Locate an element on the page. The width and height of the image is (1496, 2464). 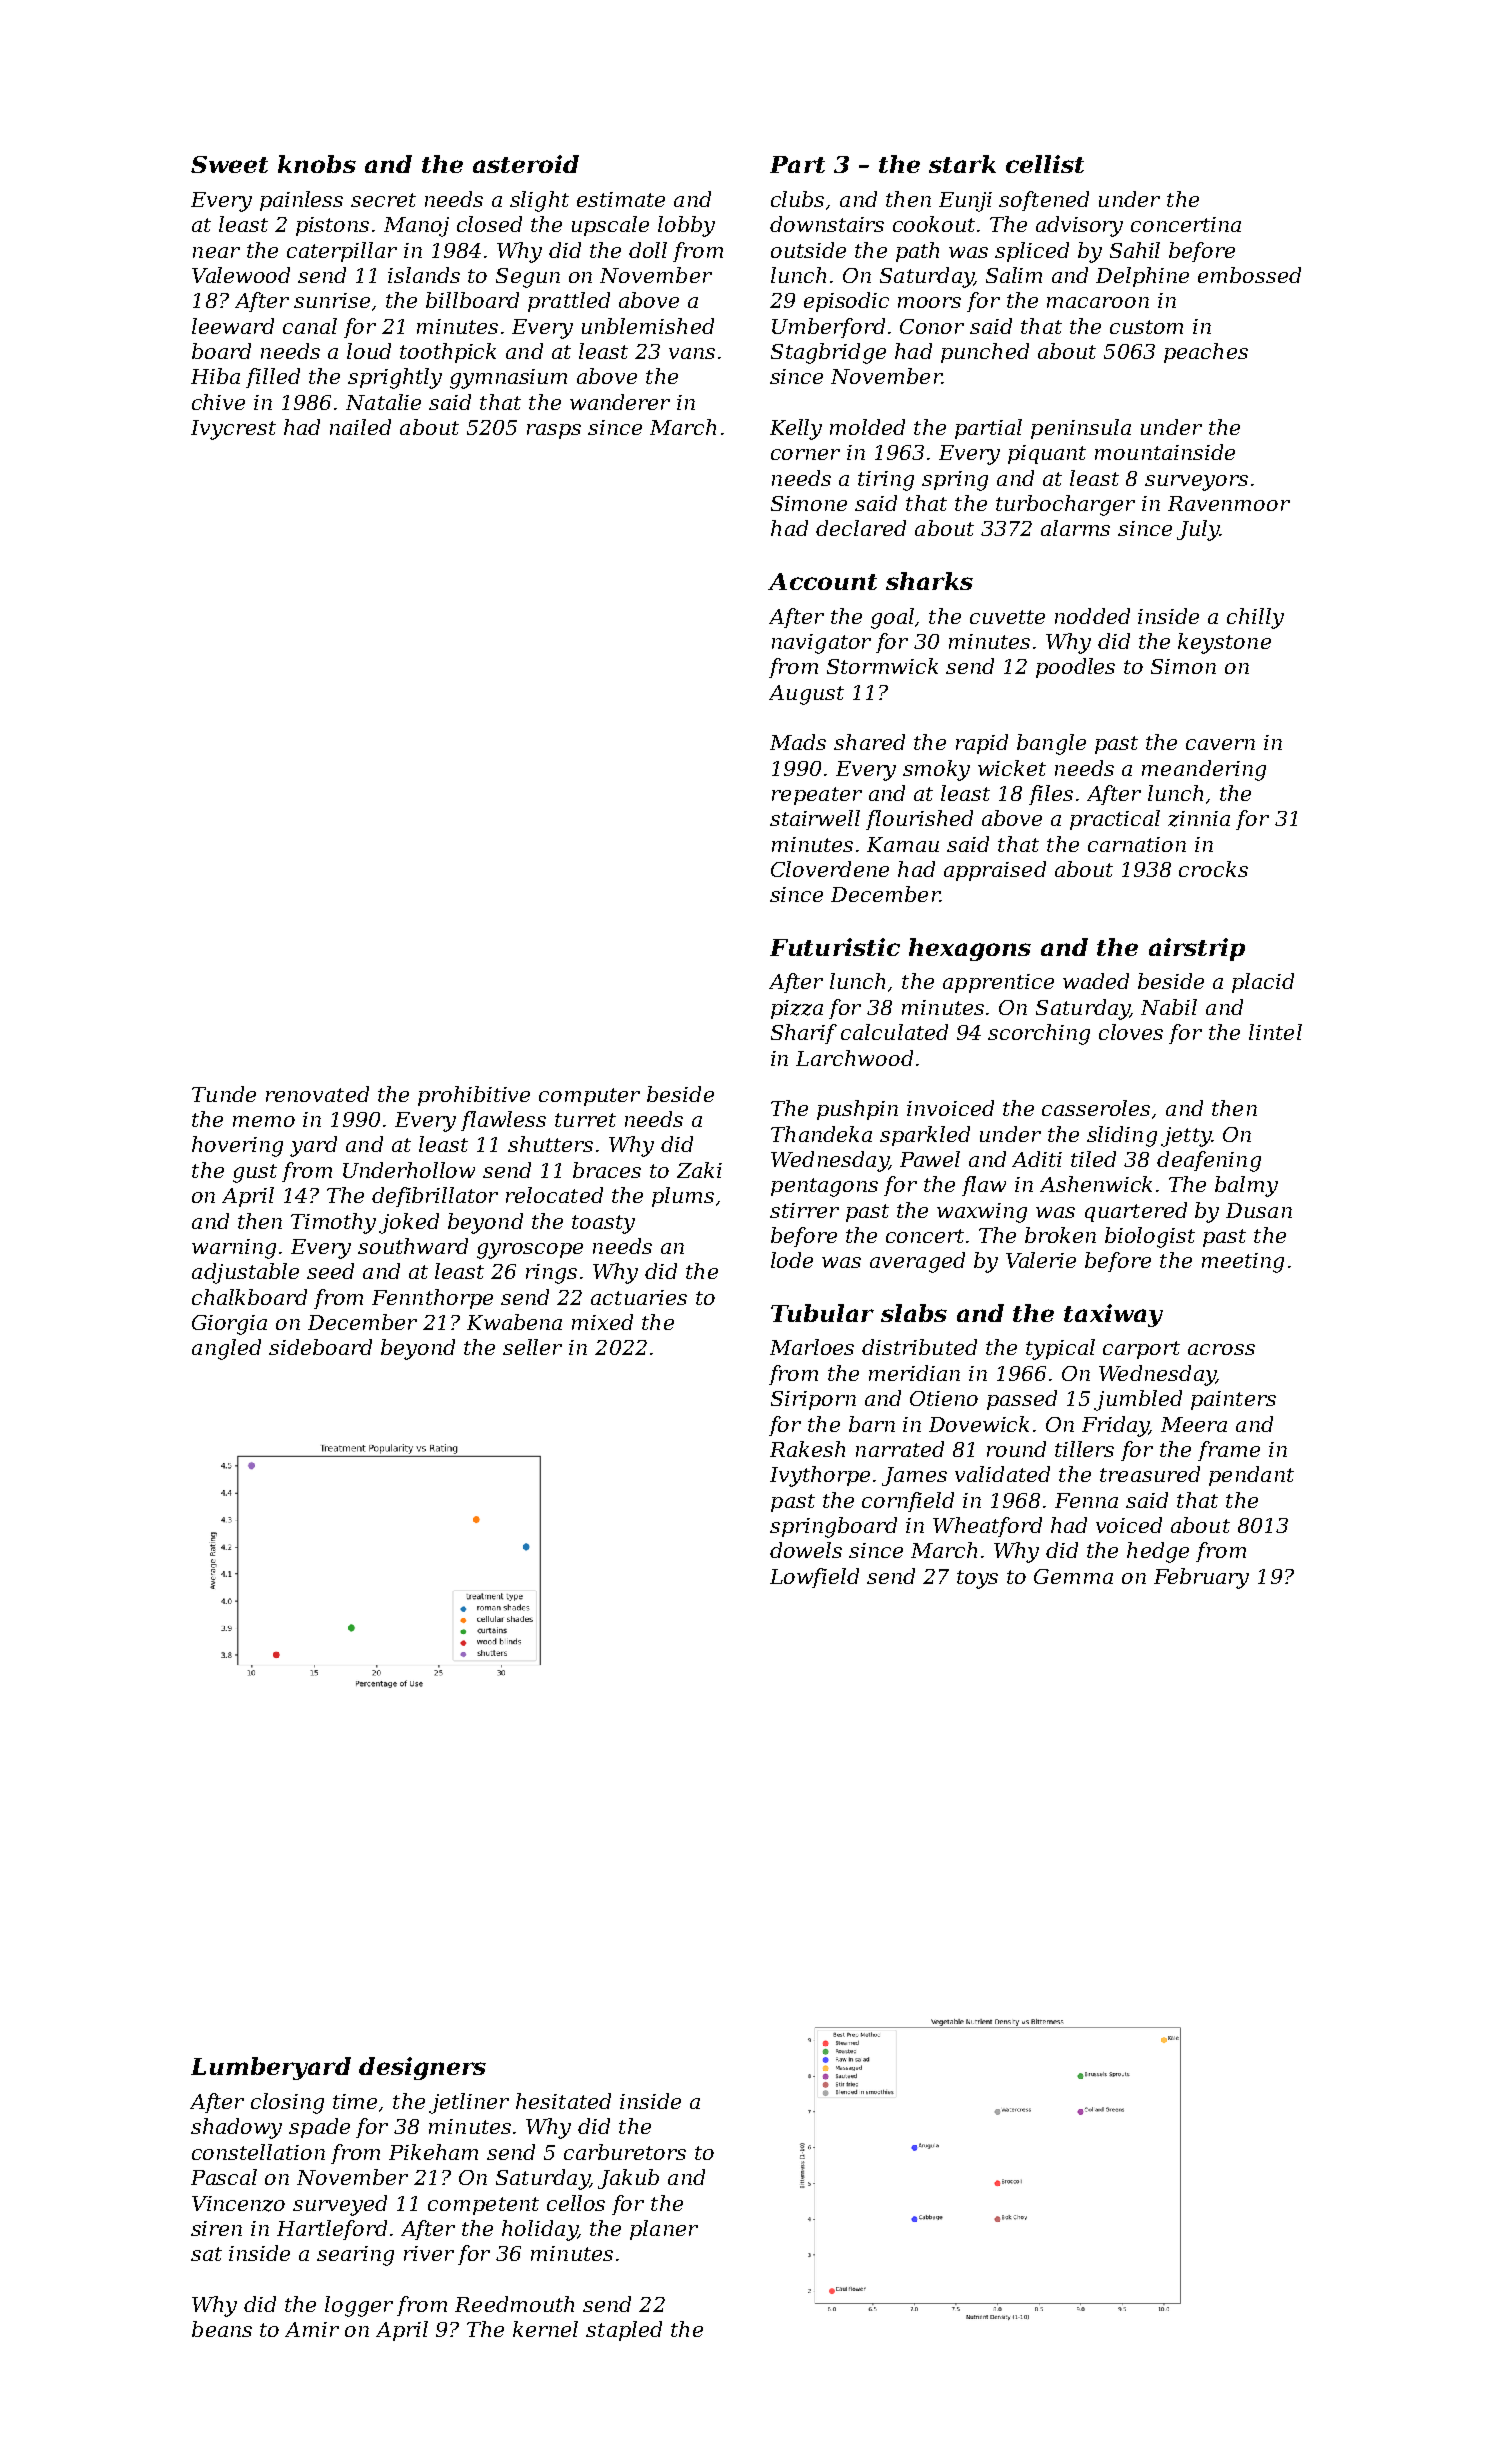
angled is located at coordinates (226, 1349).
